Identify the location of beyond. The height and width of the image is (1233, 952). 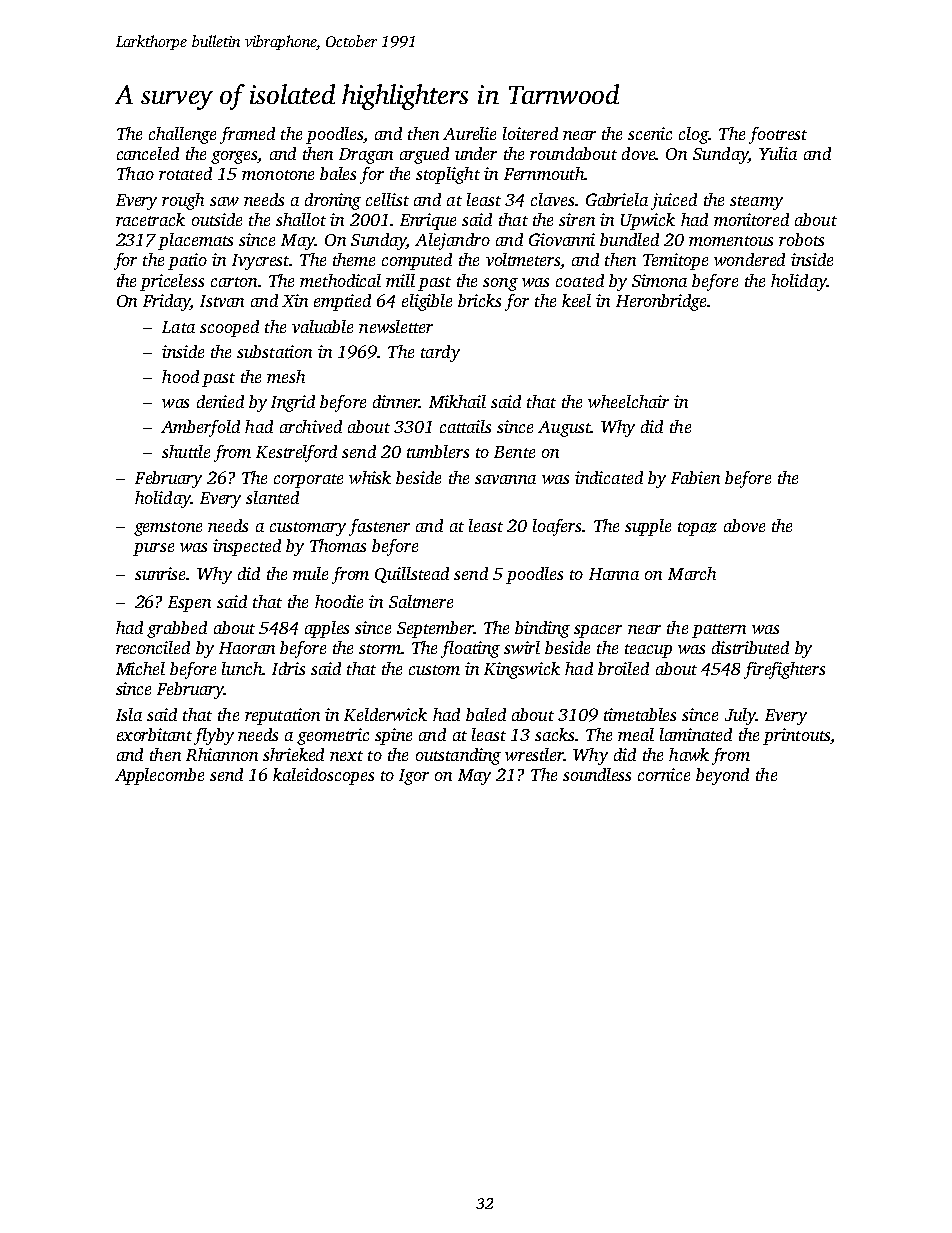
(722, 776).
